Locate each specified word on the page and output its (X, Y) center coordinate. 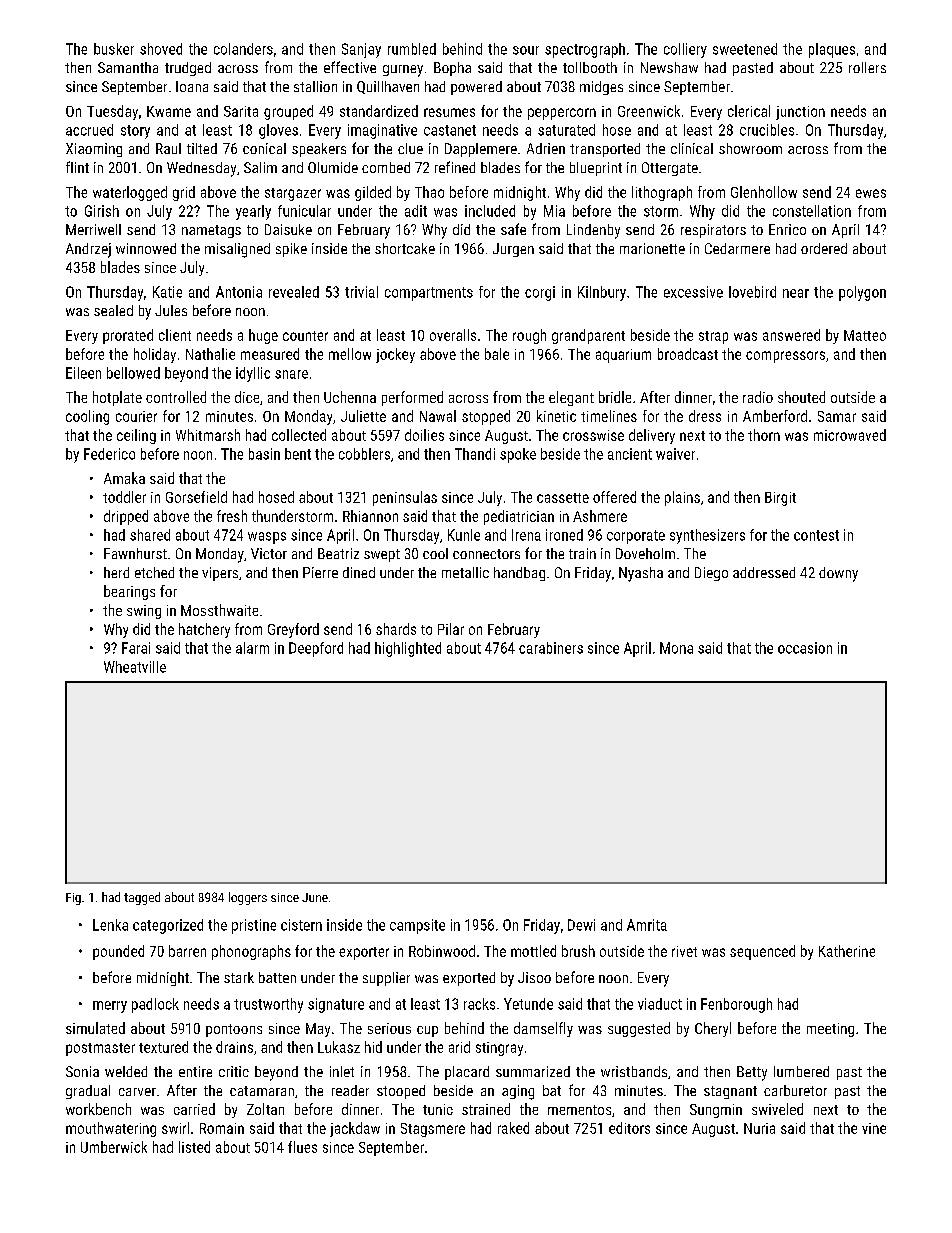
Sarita (241, 111)
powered (476, 88)
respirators (713, 231)
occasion (805, 648)
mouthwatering (111, 1129)
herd (116, 572)
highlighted (408, 649)
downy (838, 574)
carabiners (551, 648)
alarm (252, 648)
